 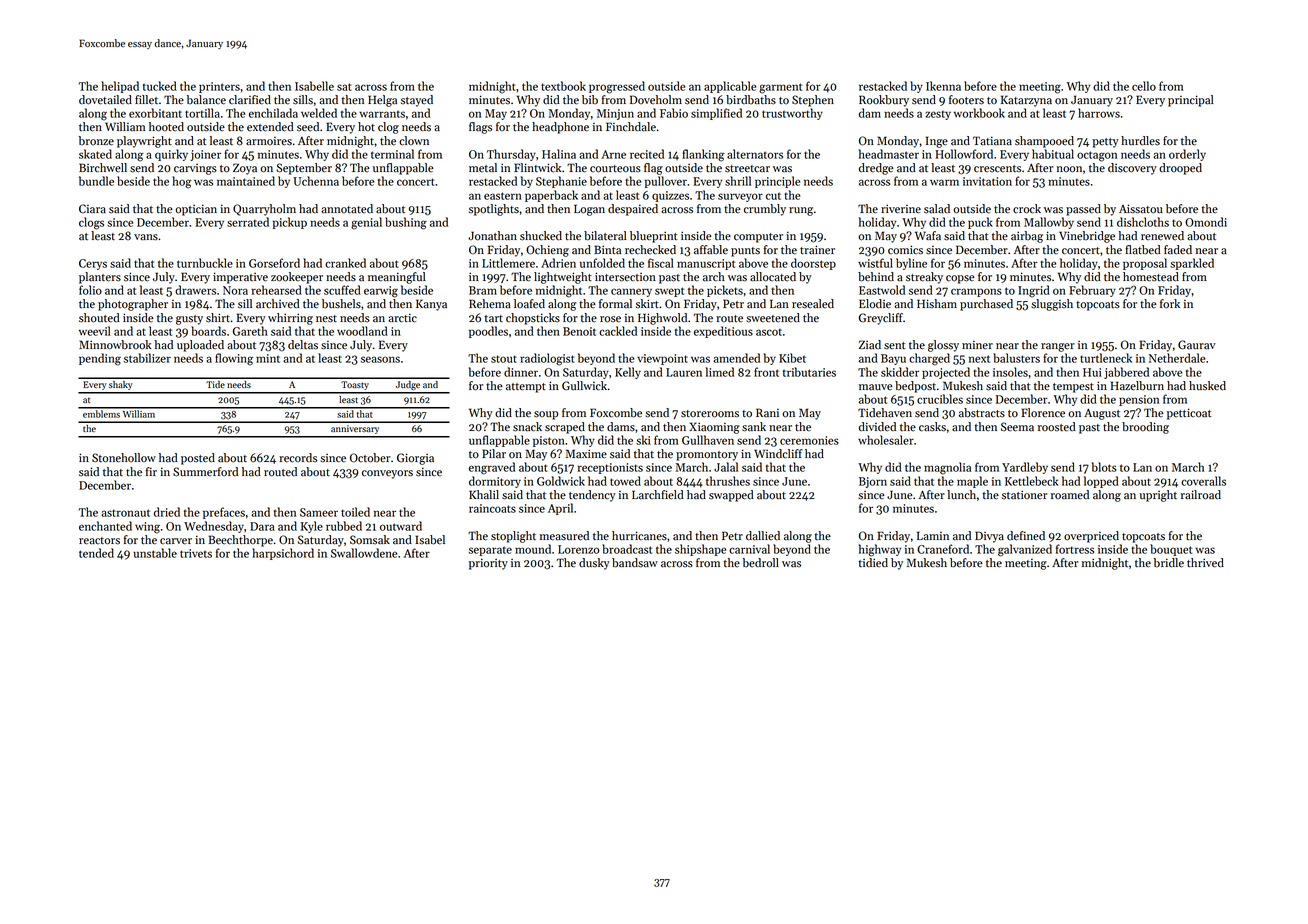 What do you see at coordinates (283, 554) in the screenshot?
I see `harpsichord` at bounding box center [283, 554].
